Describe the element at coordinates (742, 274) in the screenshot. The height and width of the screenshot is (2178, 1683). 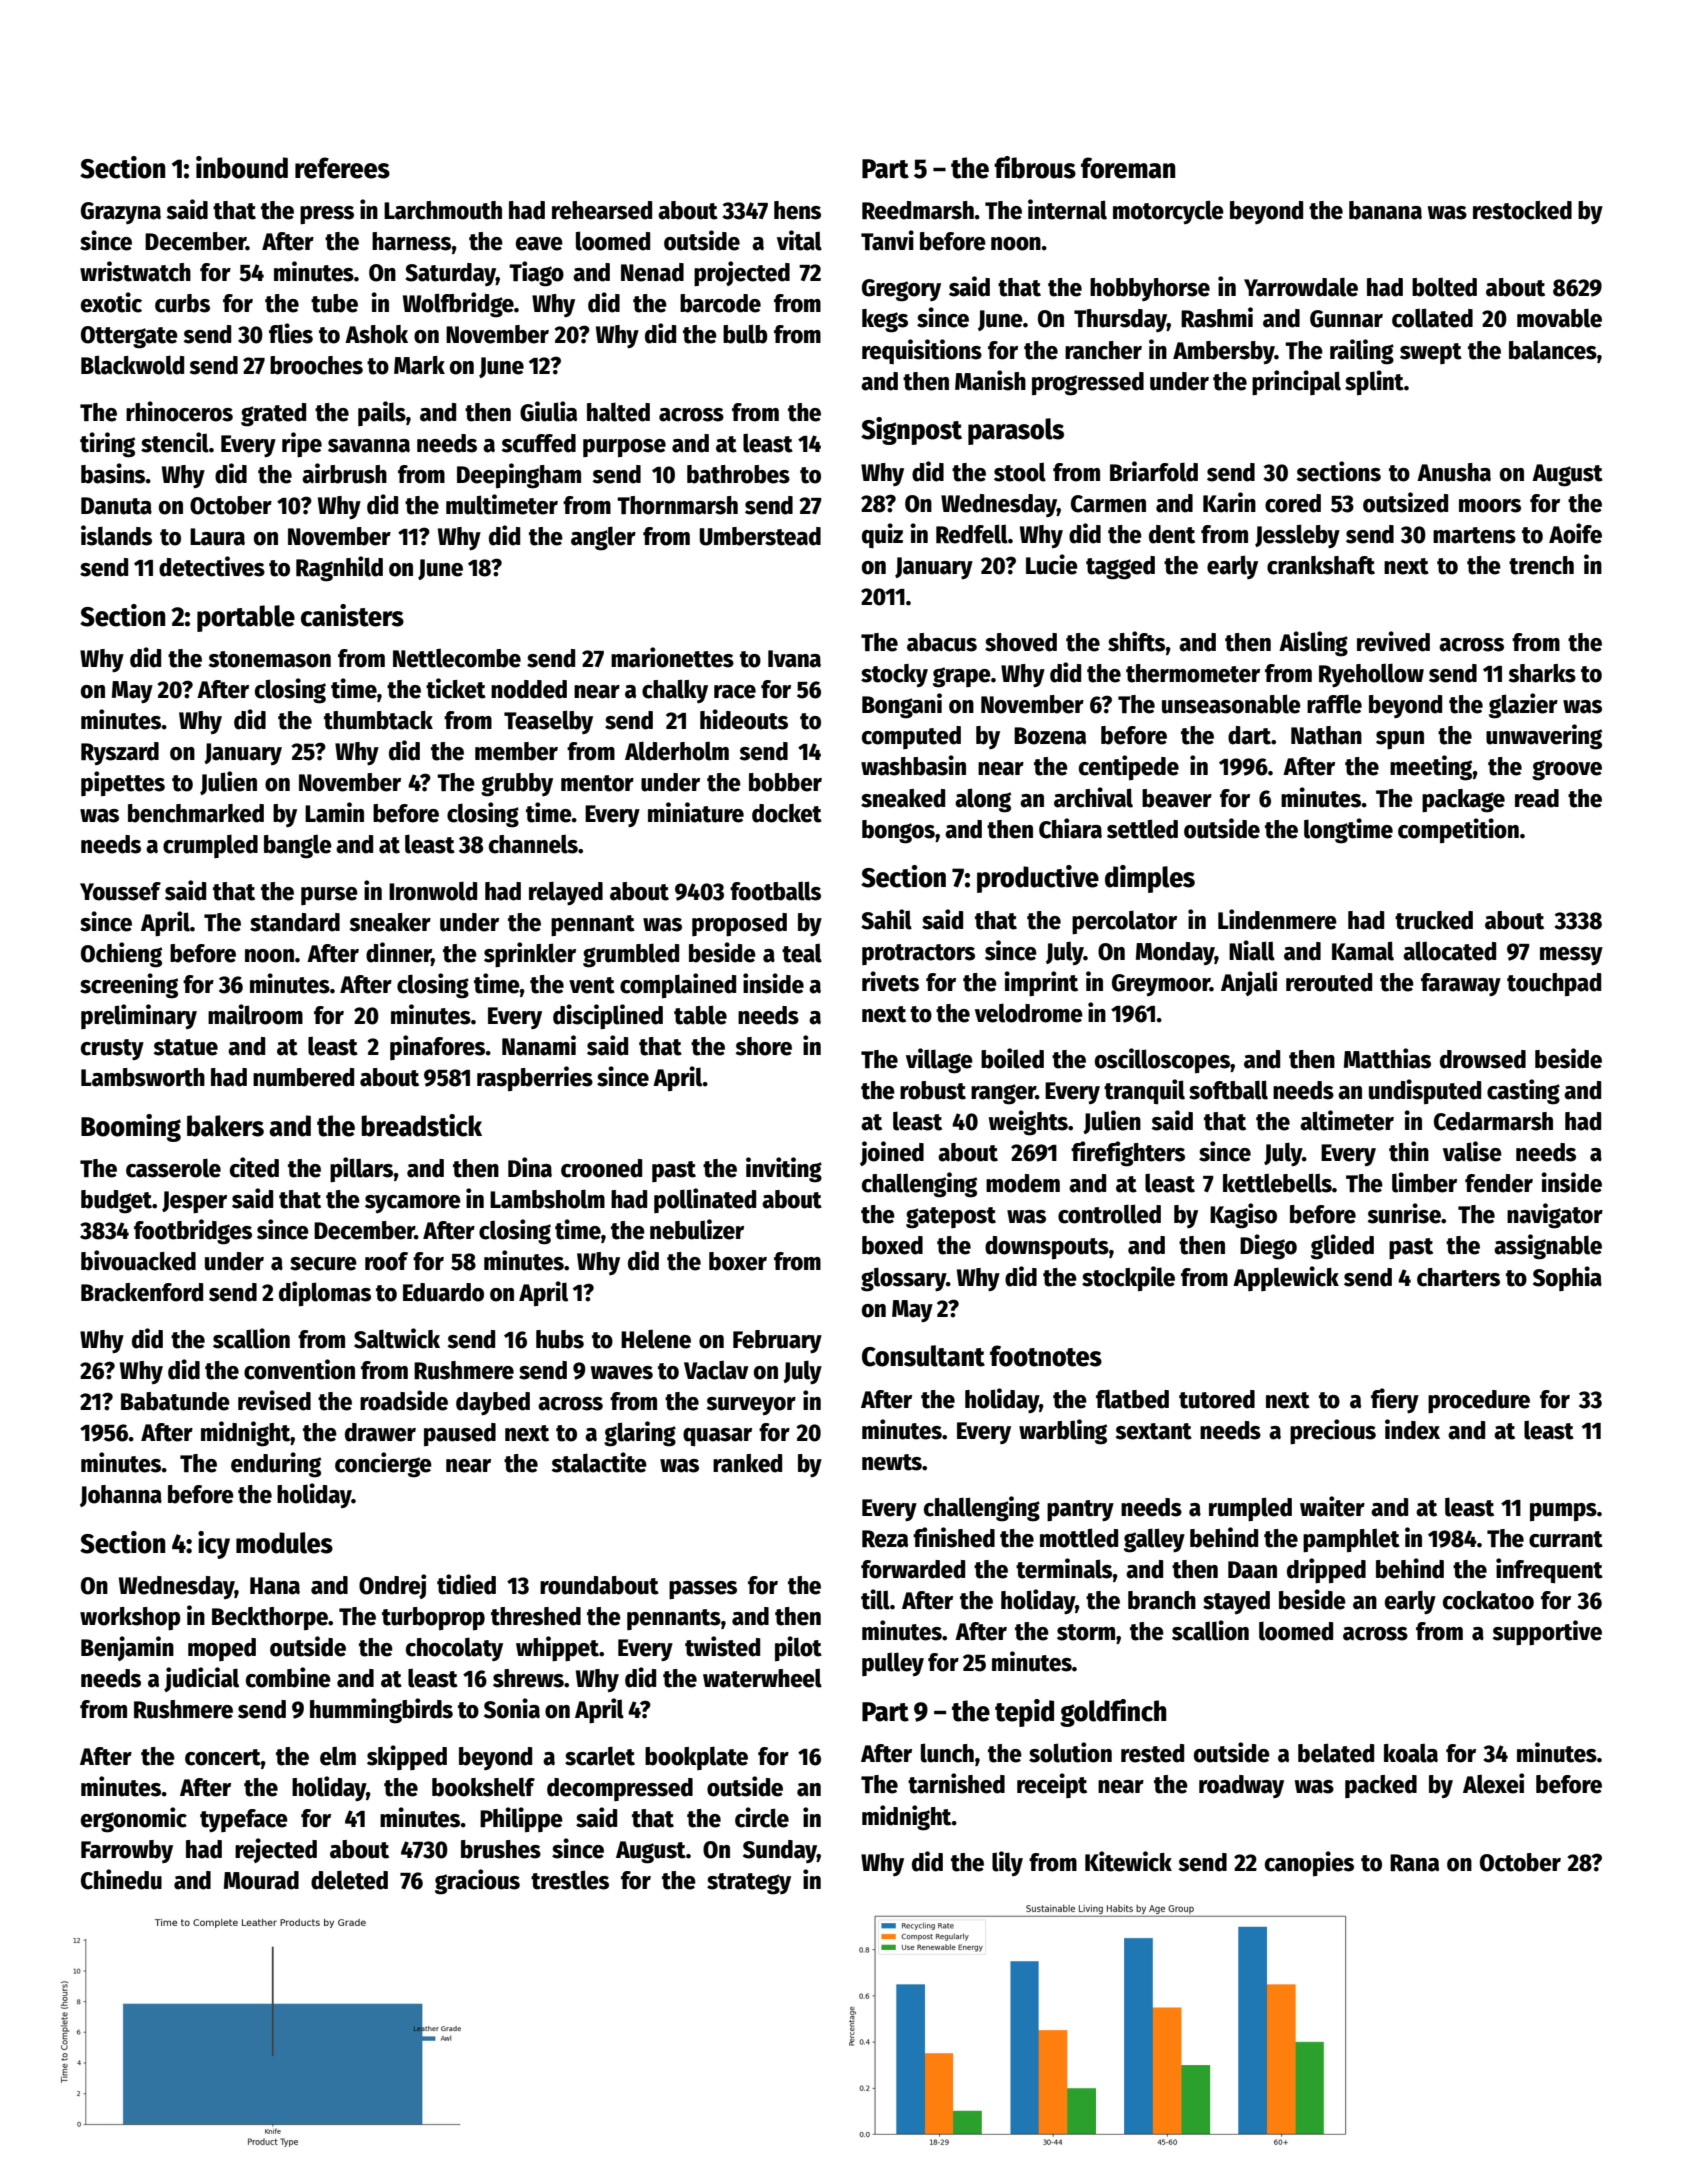
I see `projected` at that location.
